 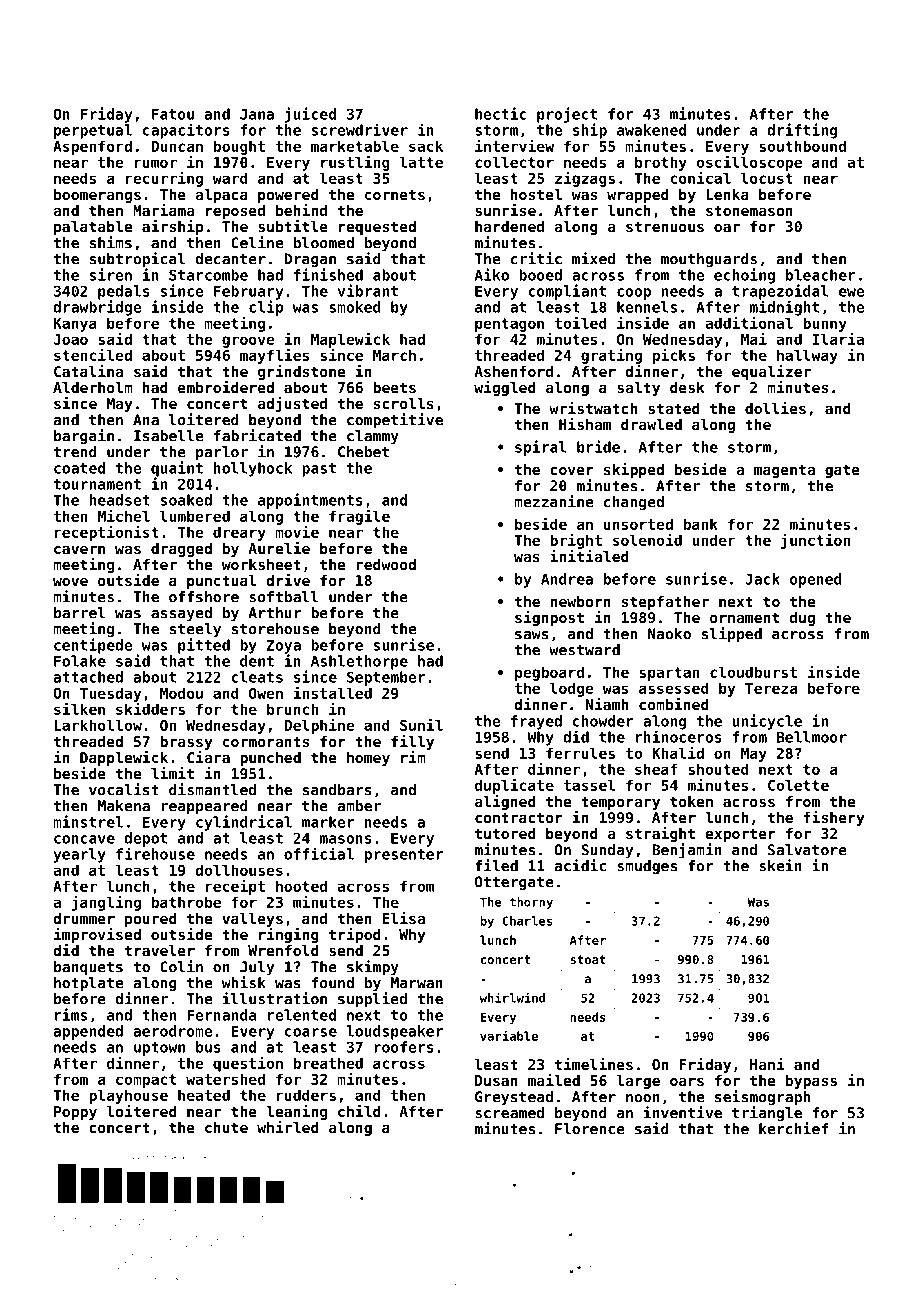 What do you see at coordinates (647, 540) in the screenshot?
I see `solenoid` at bounding box center [647, 540].
